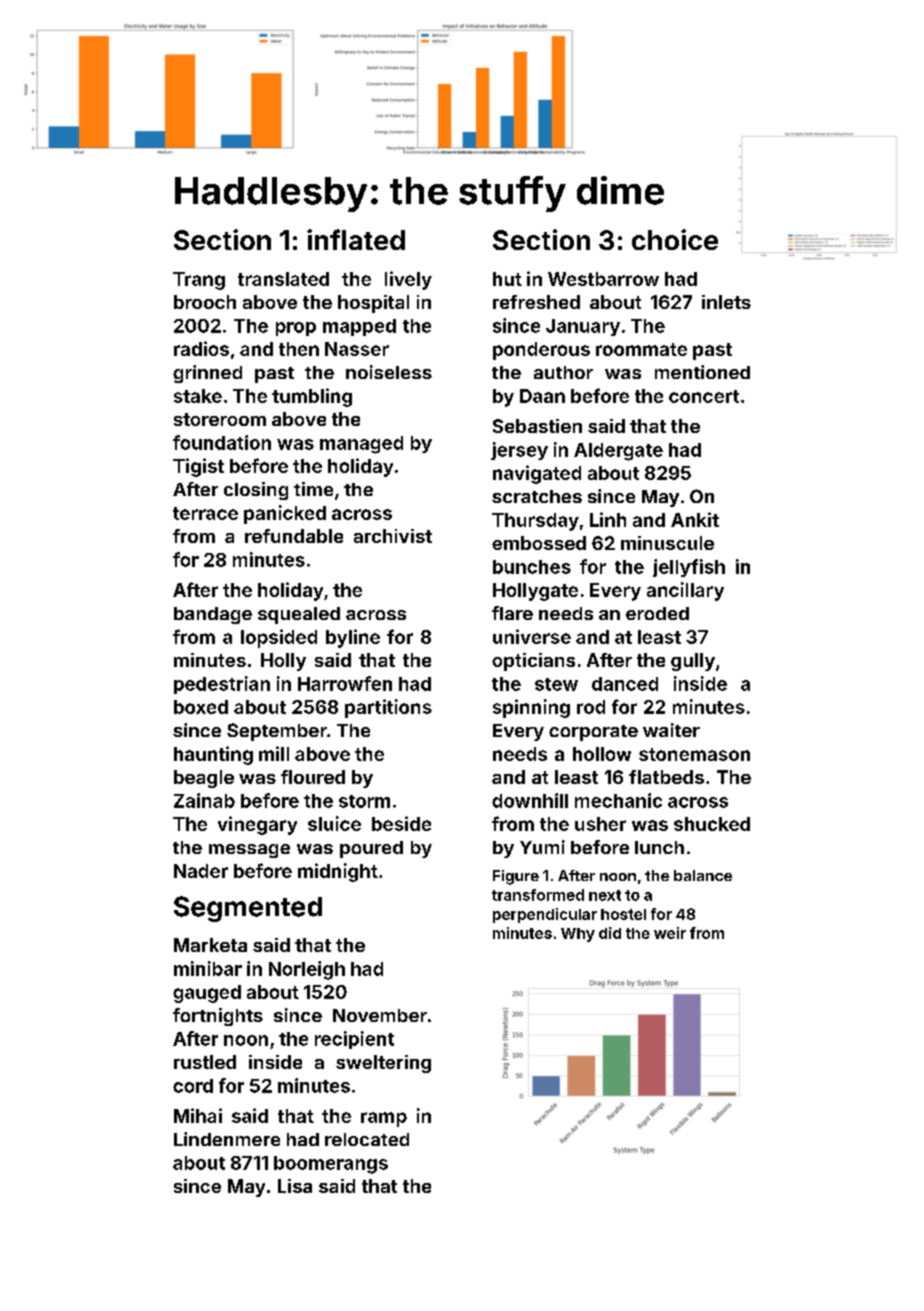 The height and width of the screenshot is (1311, 924). Describe the element at coordinates (295, 1186) in the screenshot. I see `Lisa` at that location.
